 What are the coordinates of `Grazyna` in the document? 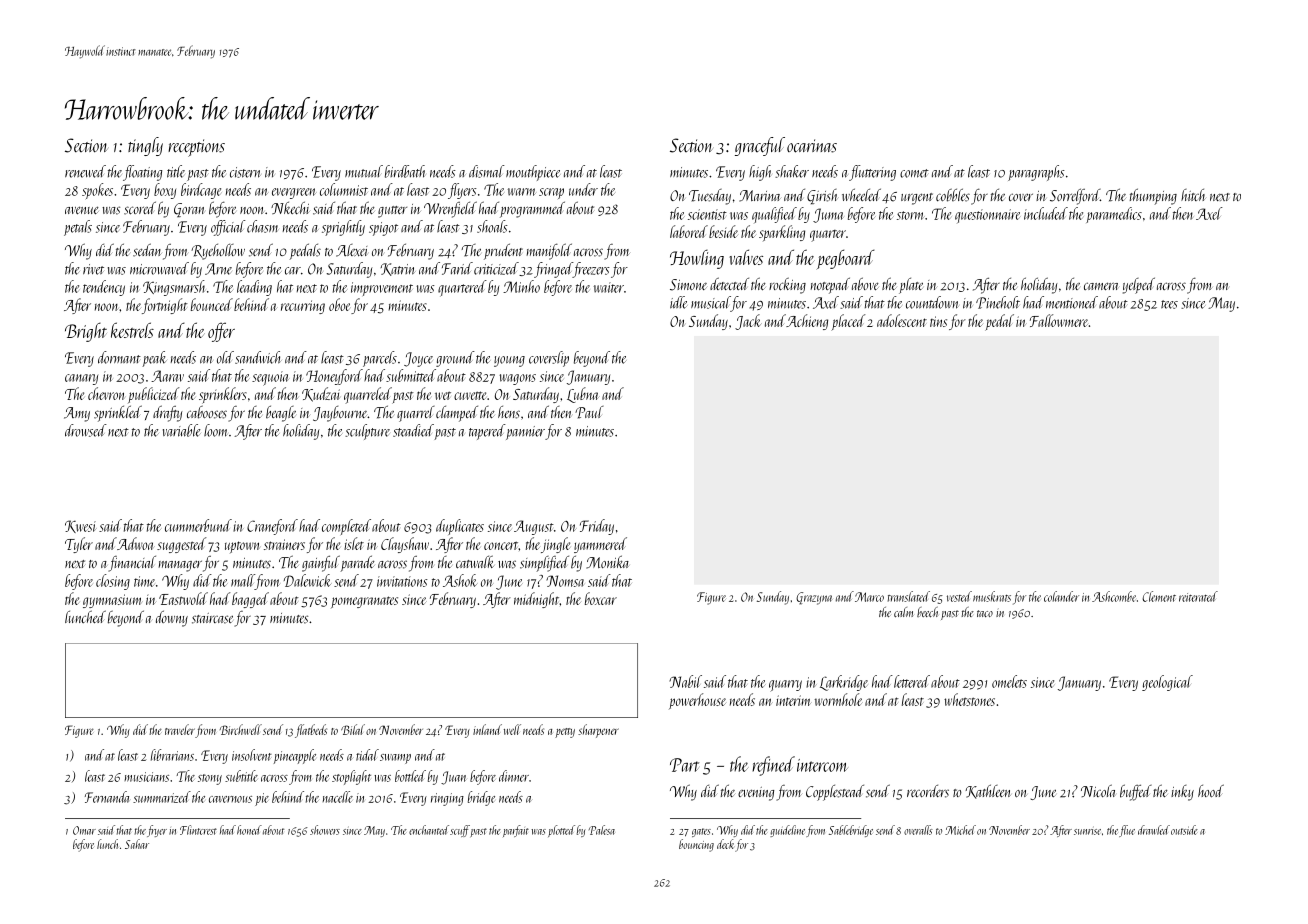 It's located at (814, 598).
